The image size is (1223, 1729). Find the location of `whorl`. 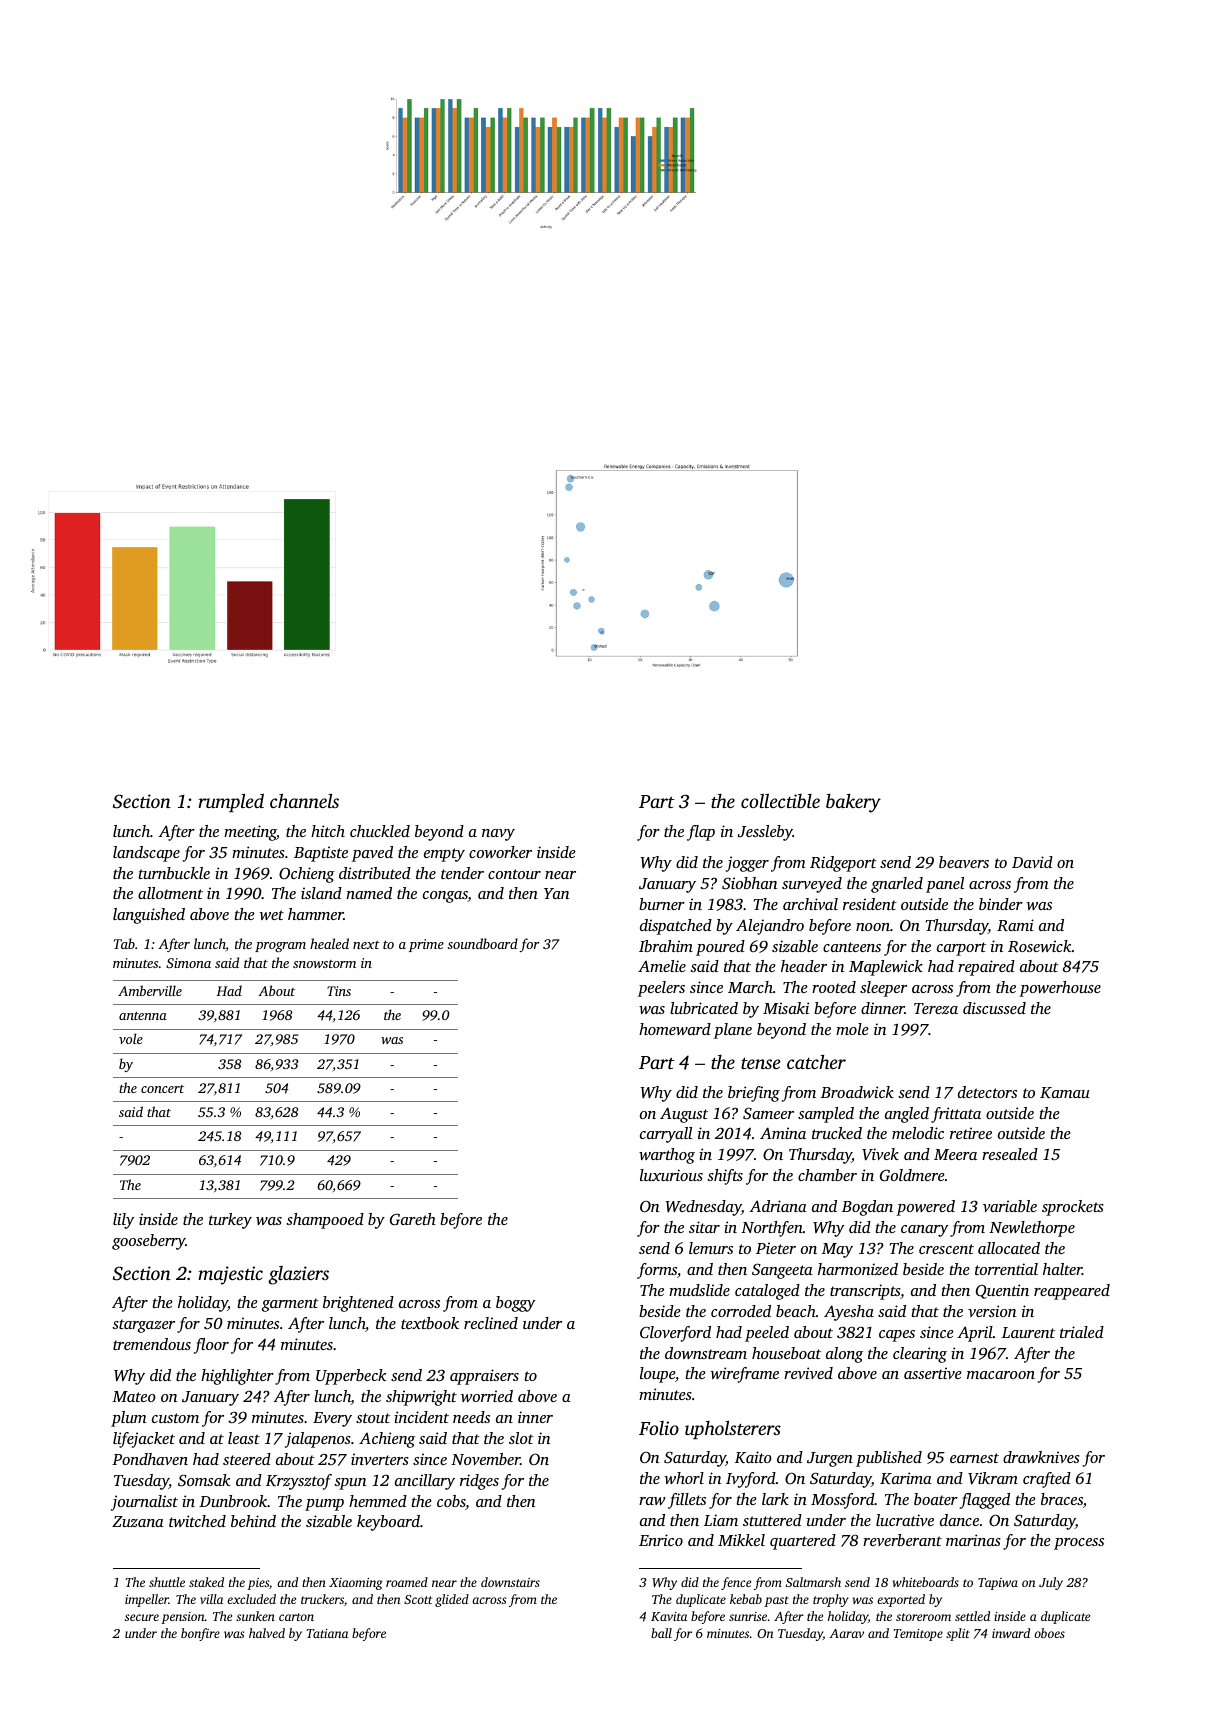

whorl is located at coordinates (684, 1478).
